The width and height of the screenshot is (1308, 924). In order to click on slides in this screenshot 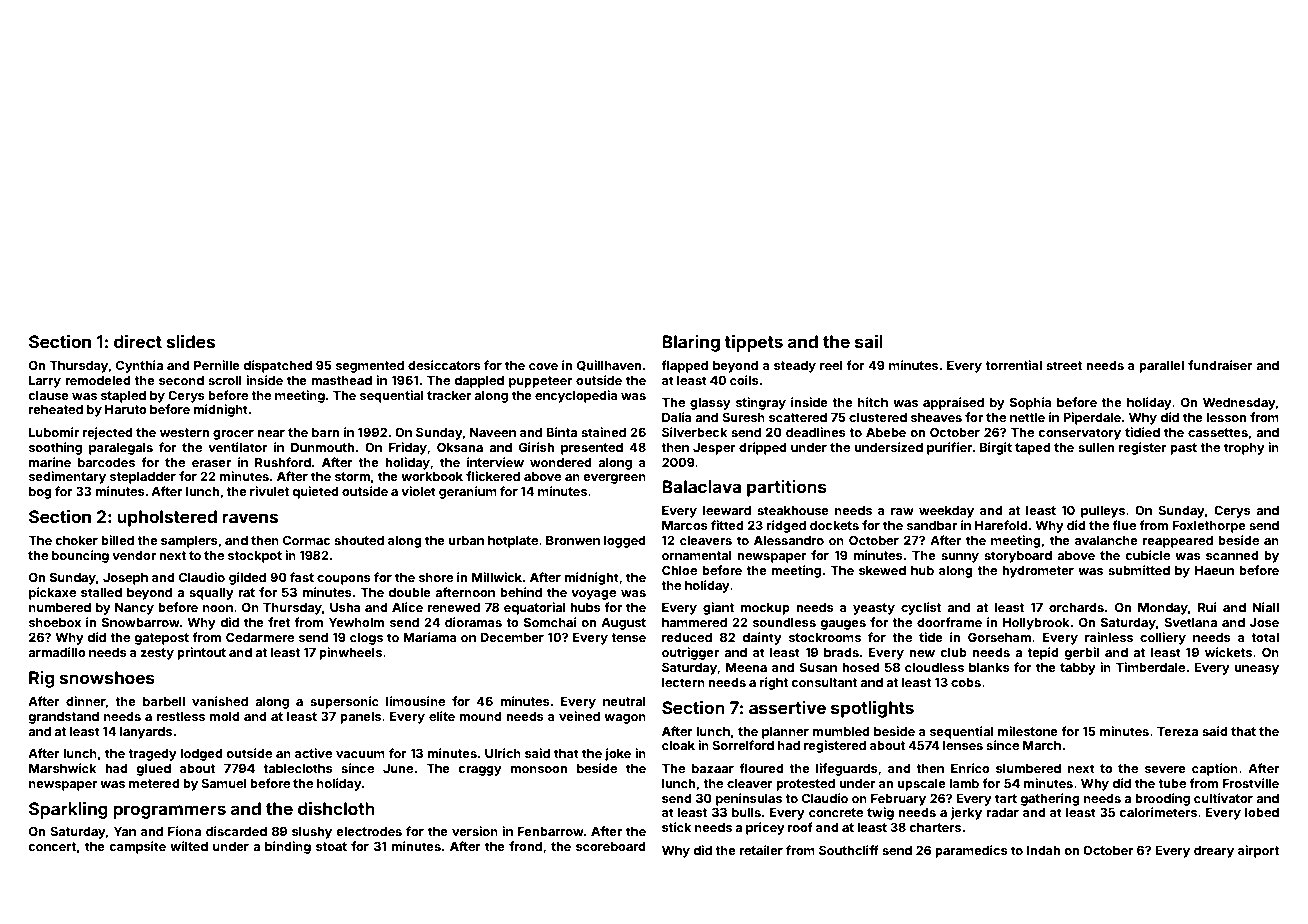, I will do `click(191, 341)`.
